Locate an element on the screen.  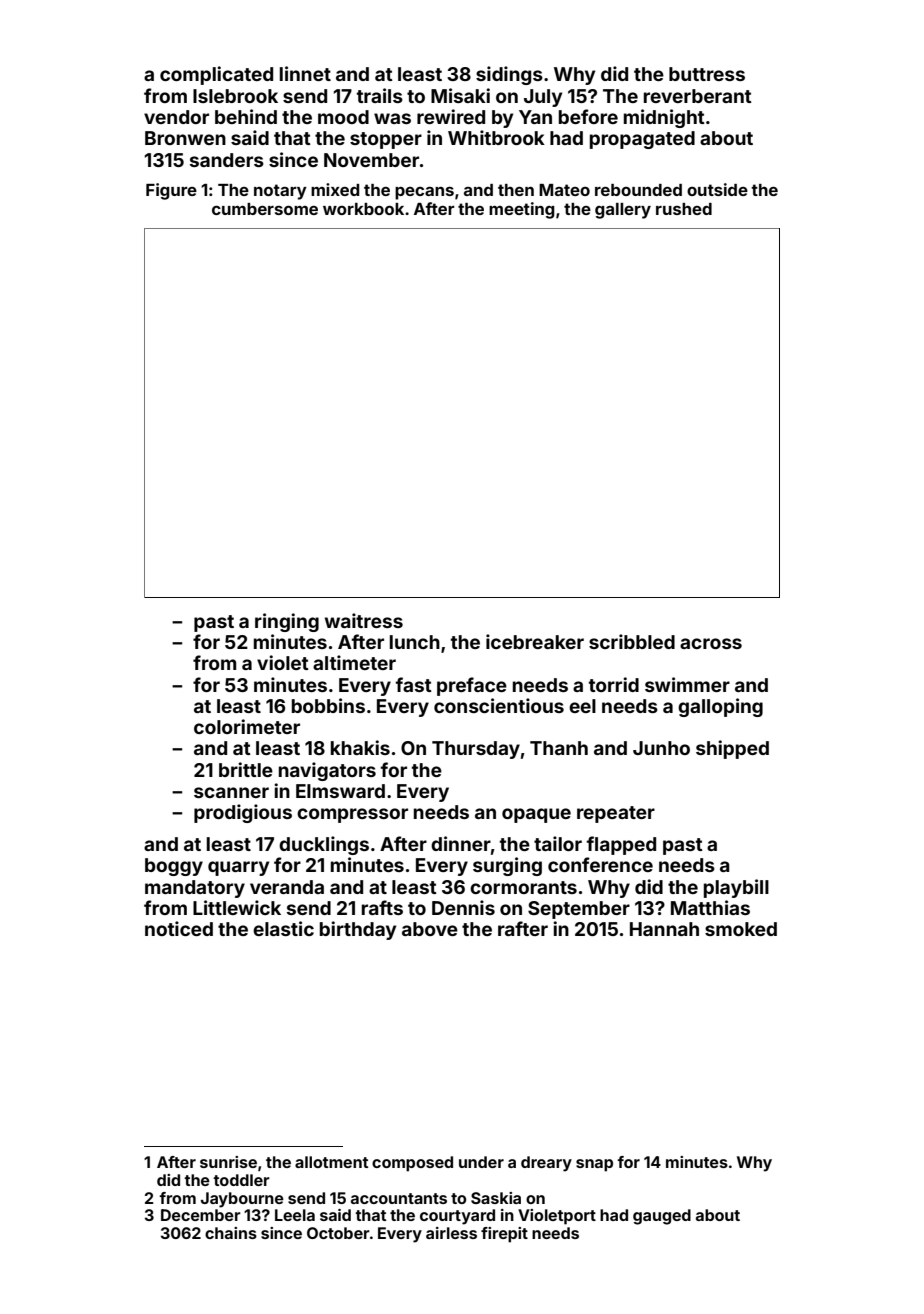
complicated is located at coordinates (216, 75).
